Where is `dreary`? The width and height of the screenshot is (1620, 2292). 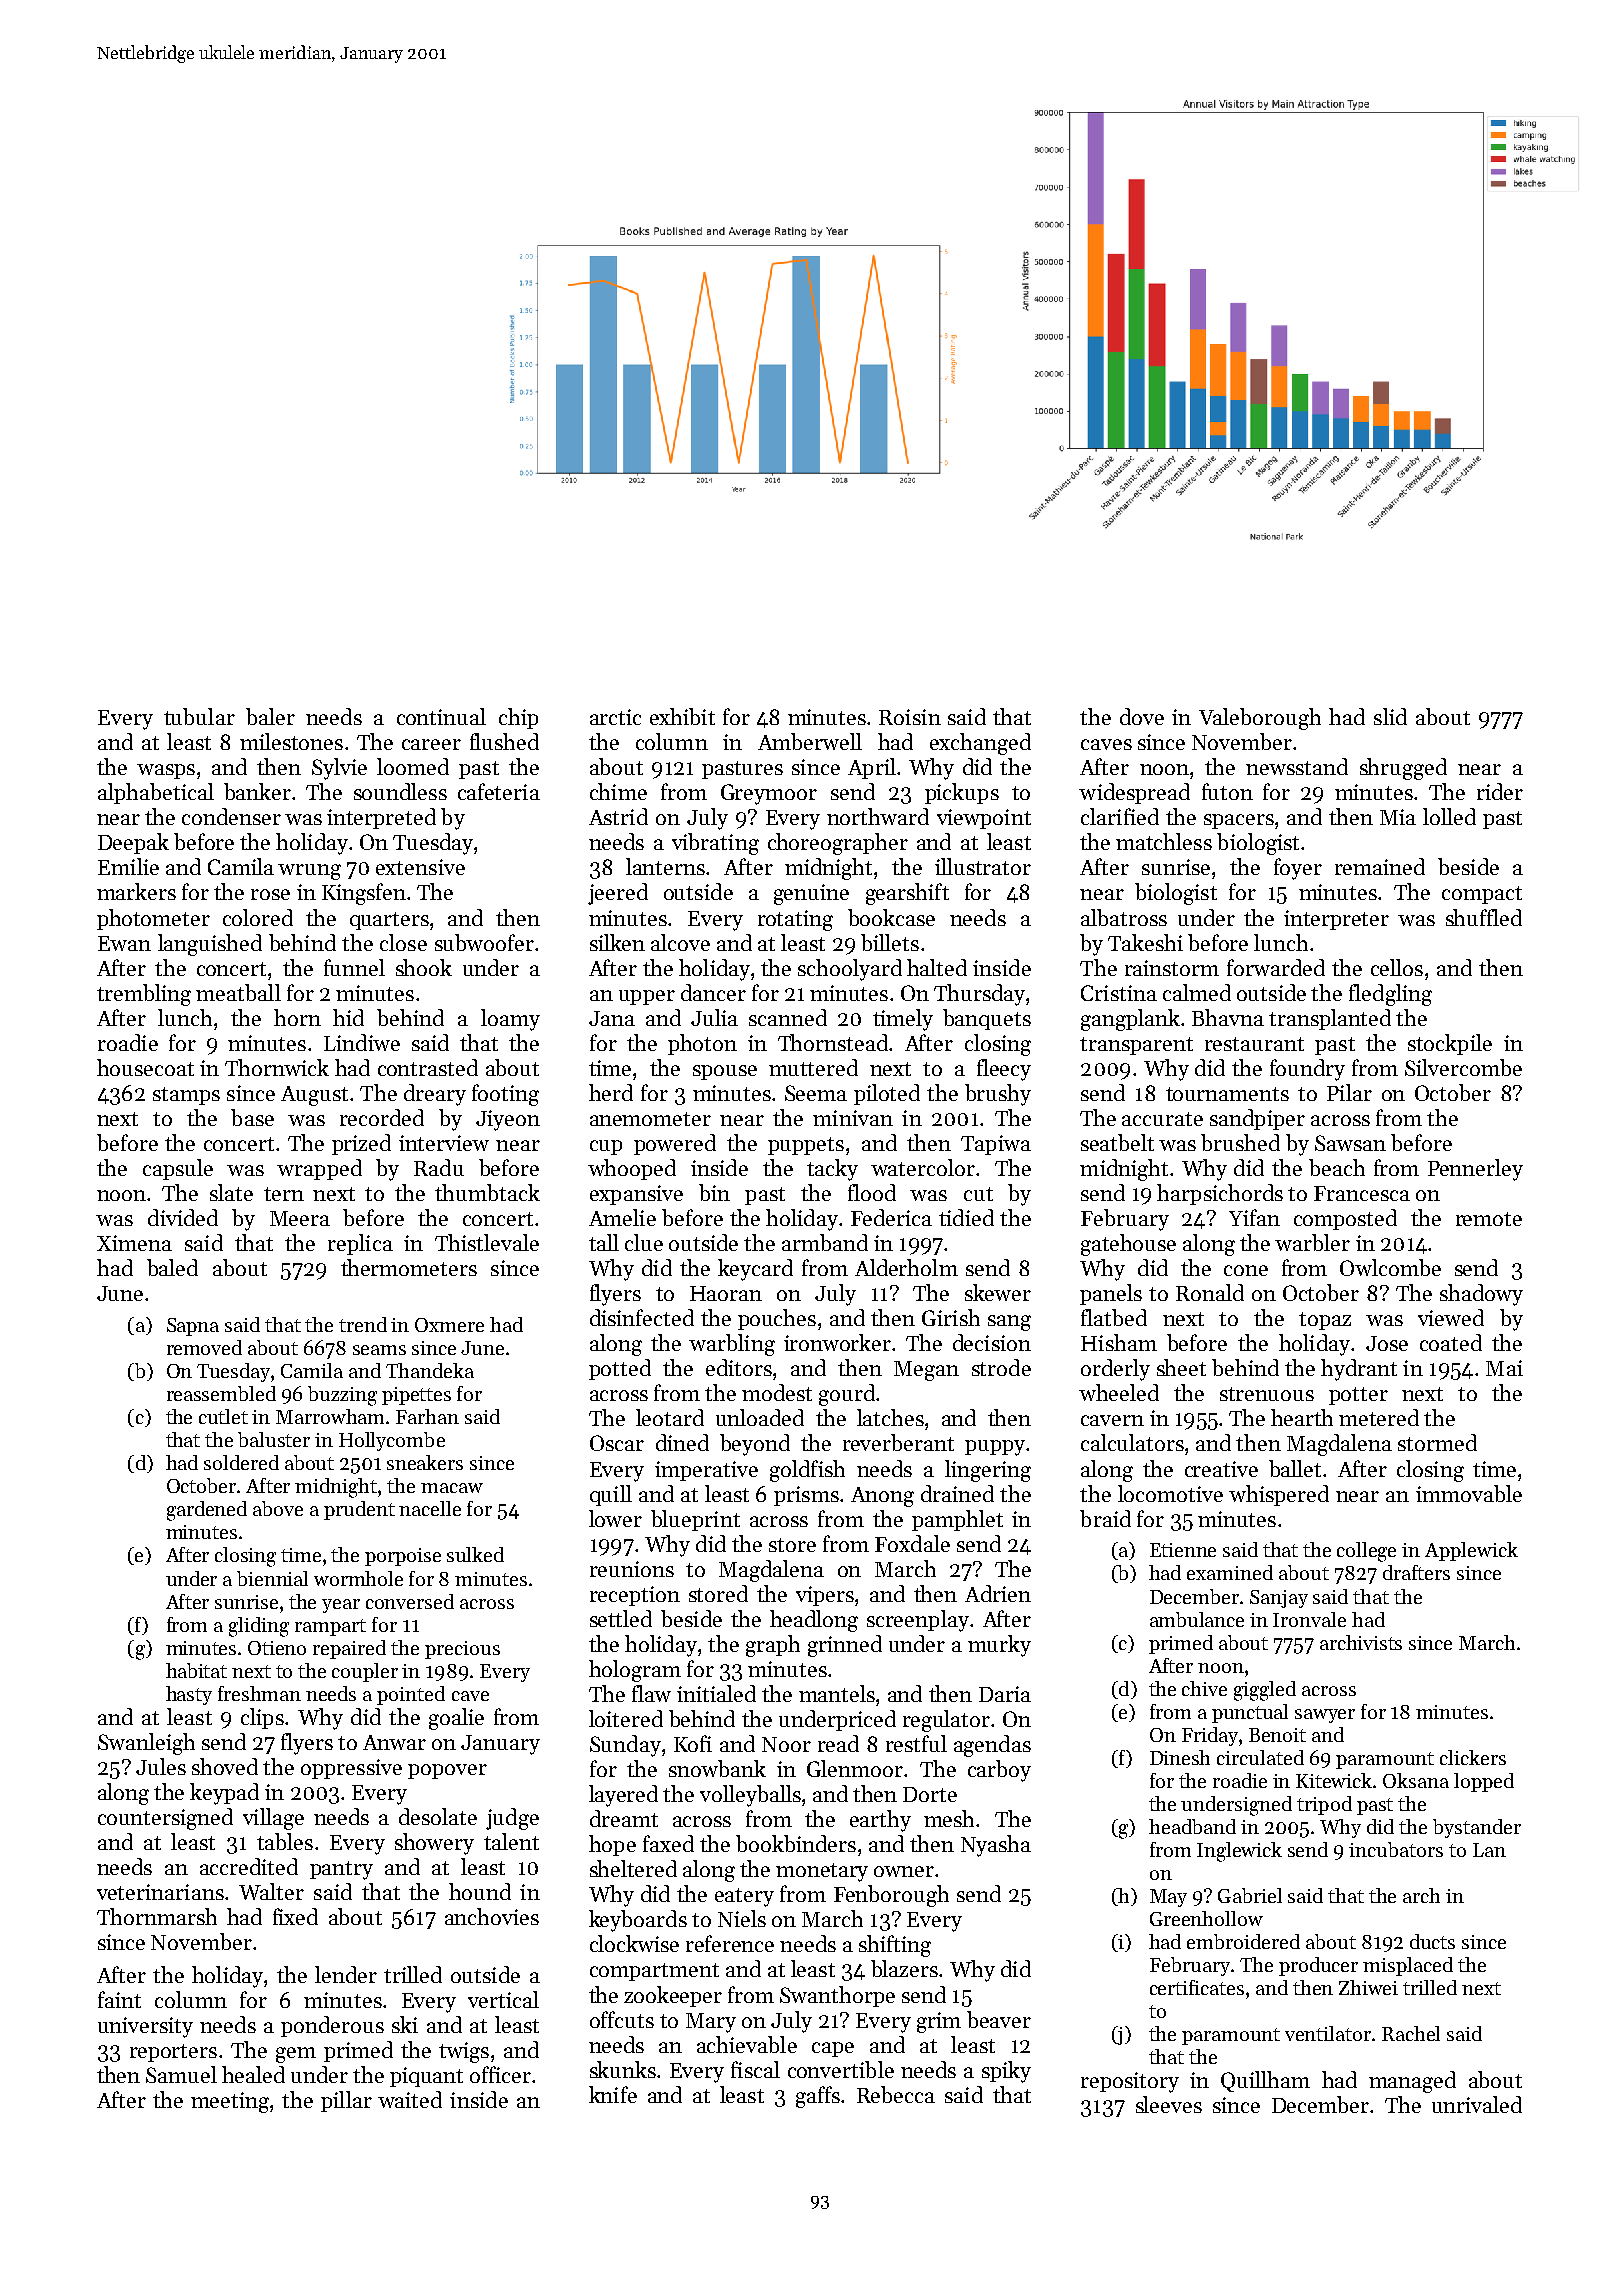
dreary is located at coordinates (435, 1095).
